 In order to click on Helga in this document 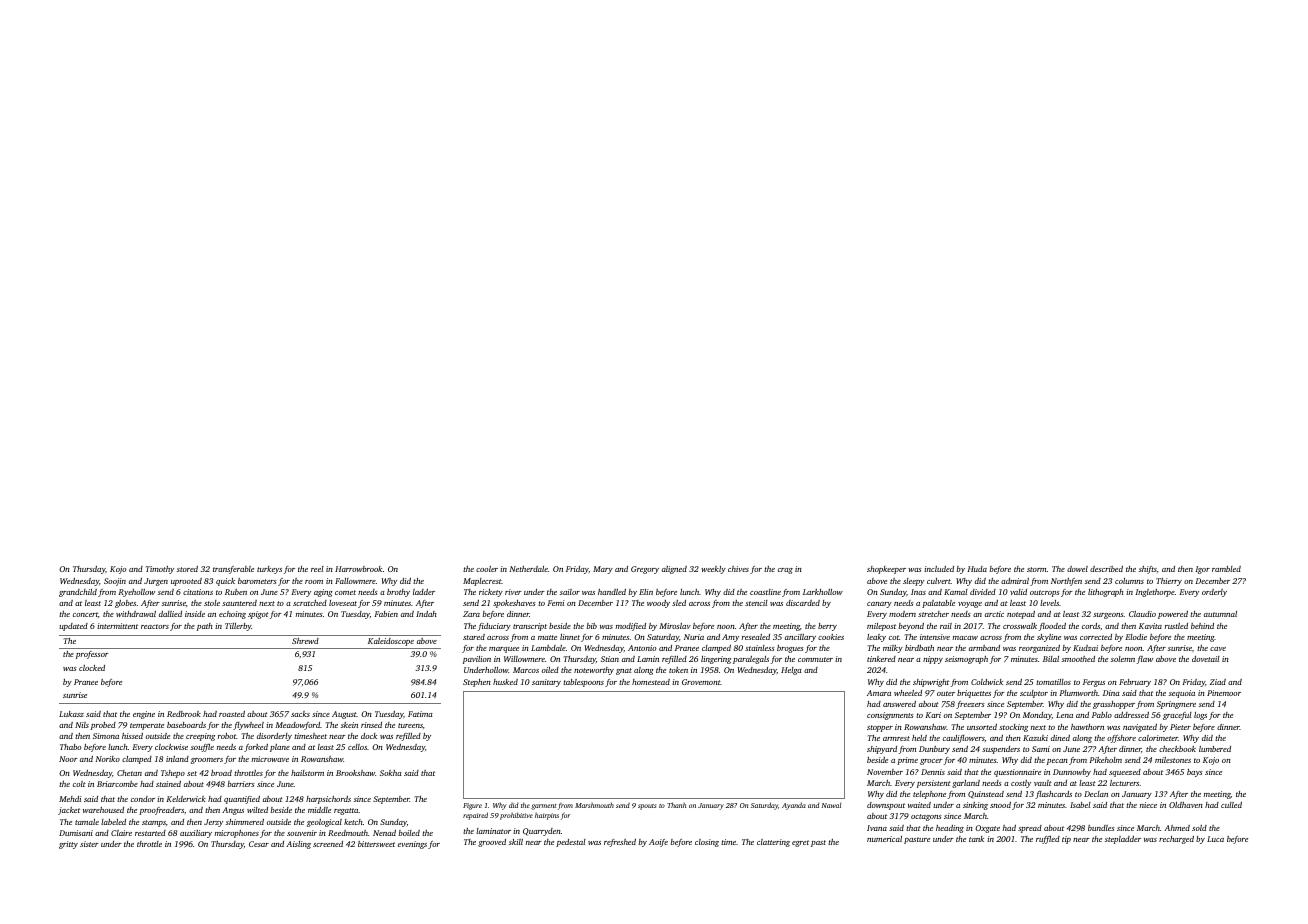, I will do `click(791, 671)`.
